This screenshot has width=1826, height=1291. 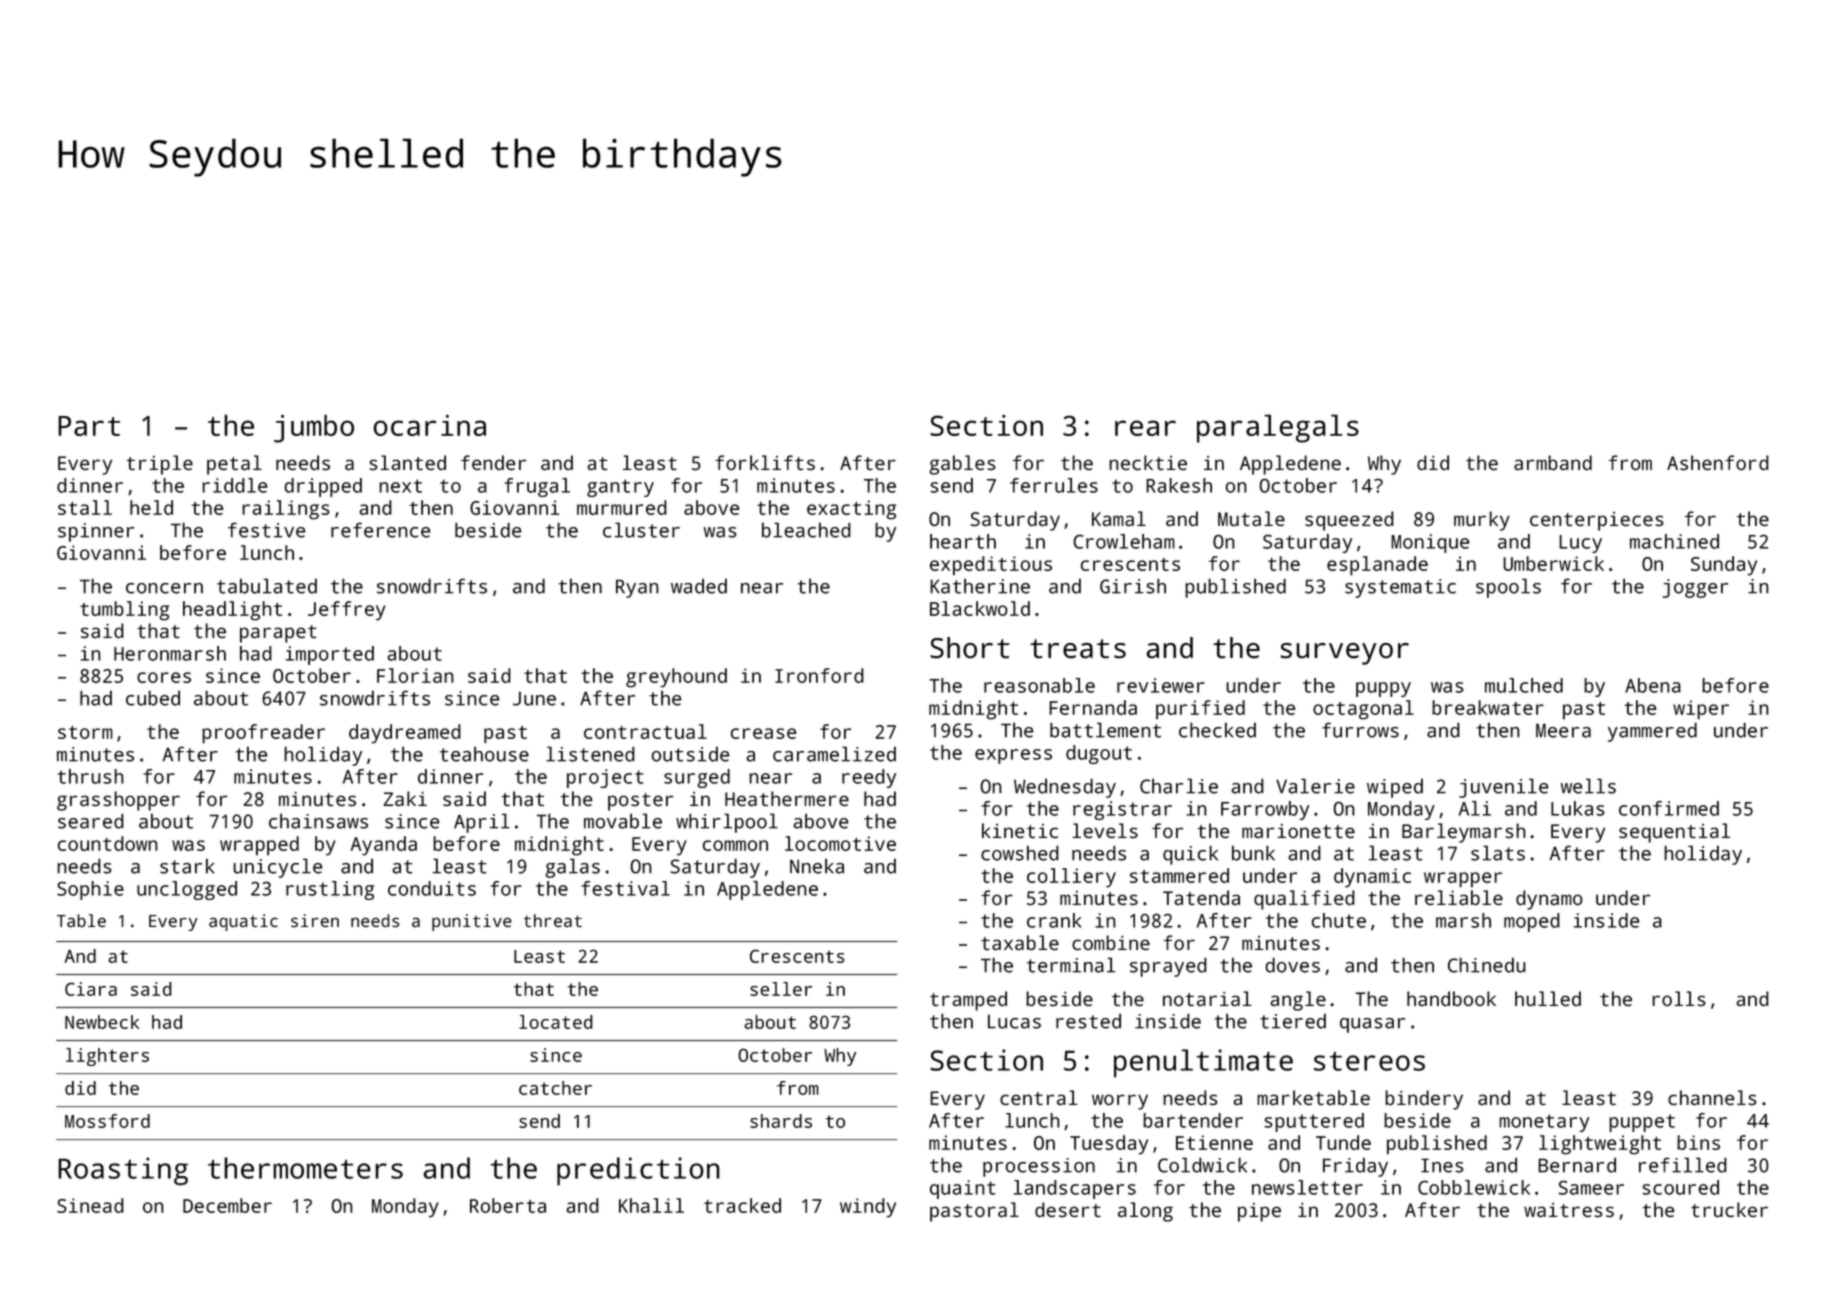 I want to click on channels, so click(x=1712, y=1097).
